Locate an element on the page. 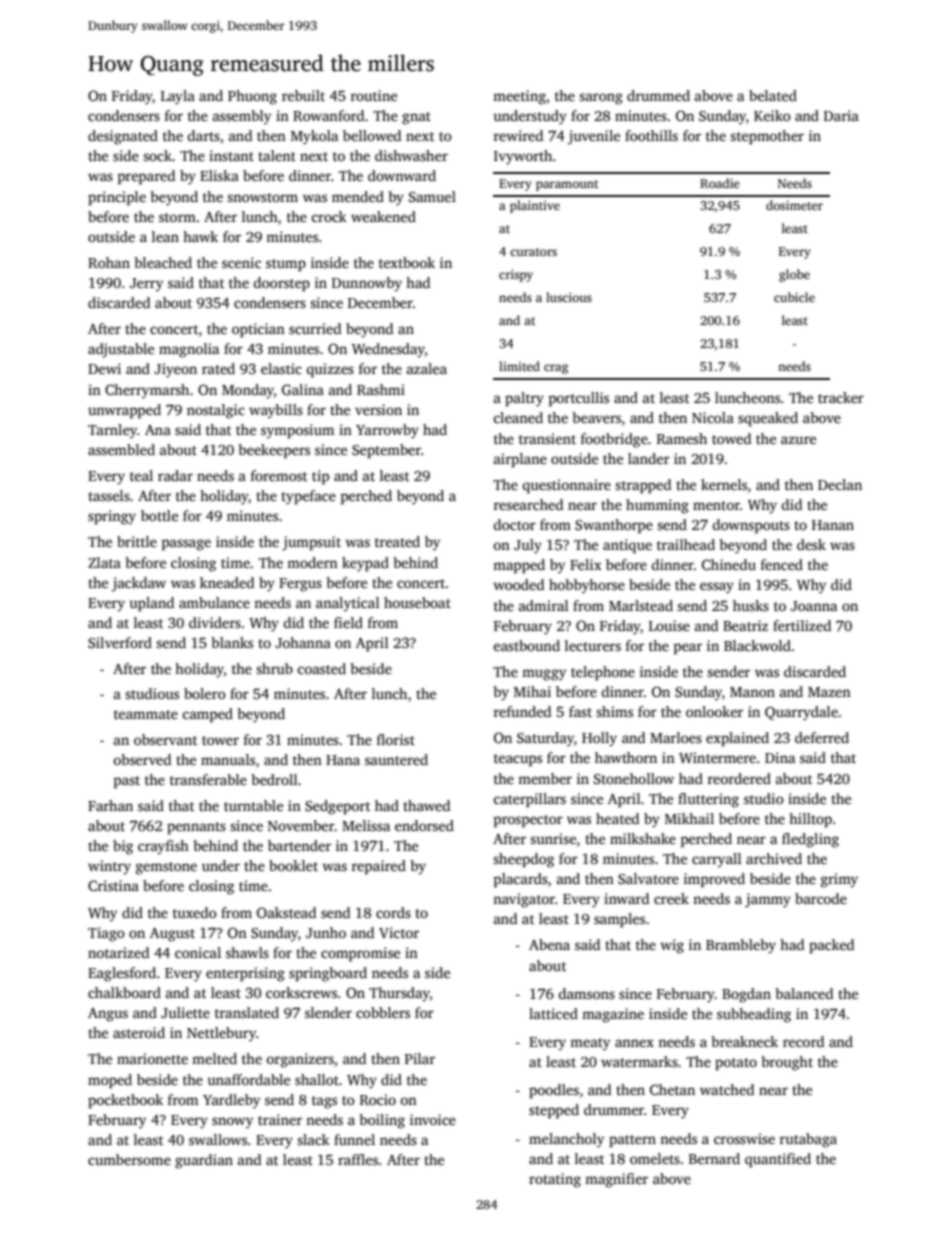 The image size is (952, 1233). houseboat is located at coordinates (417, 602).
